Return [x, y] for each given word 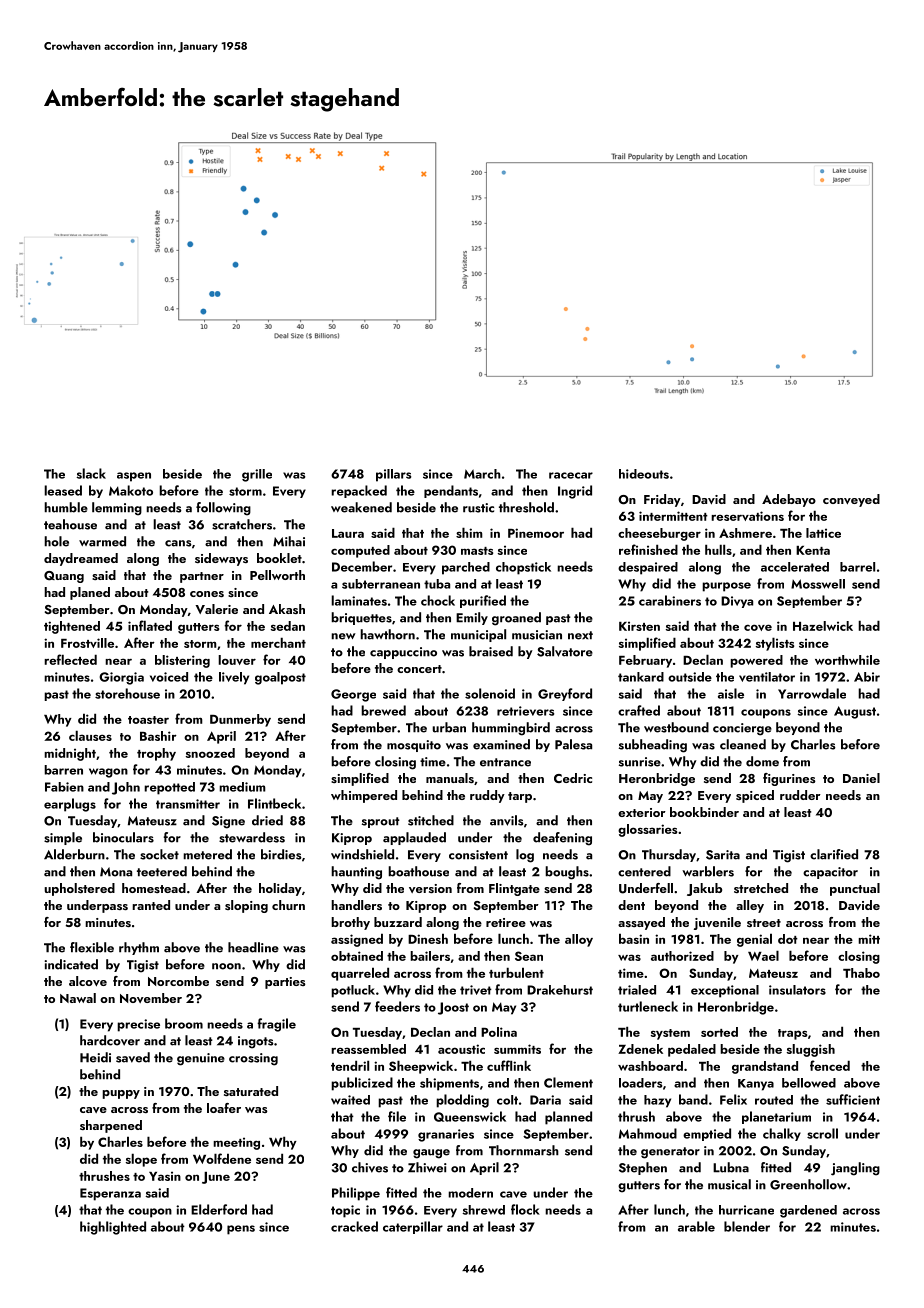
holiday [280, 889]
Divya [737, 602]
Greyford [565, 694]
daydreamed [81, 559]
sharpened [111, 1126]
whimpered [364, 796]
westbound [676, 727]
